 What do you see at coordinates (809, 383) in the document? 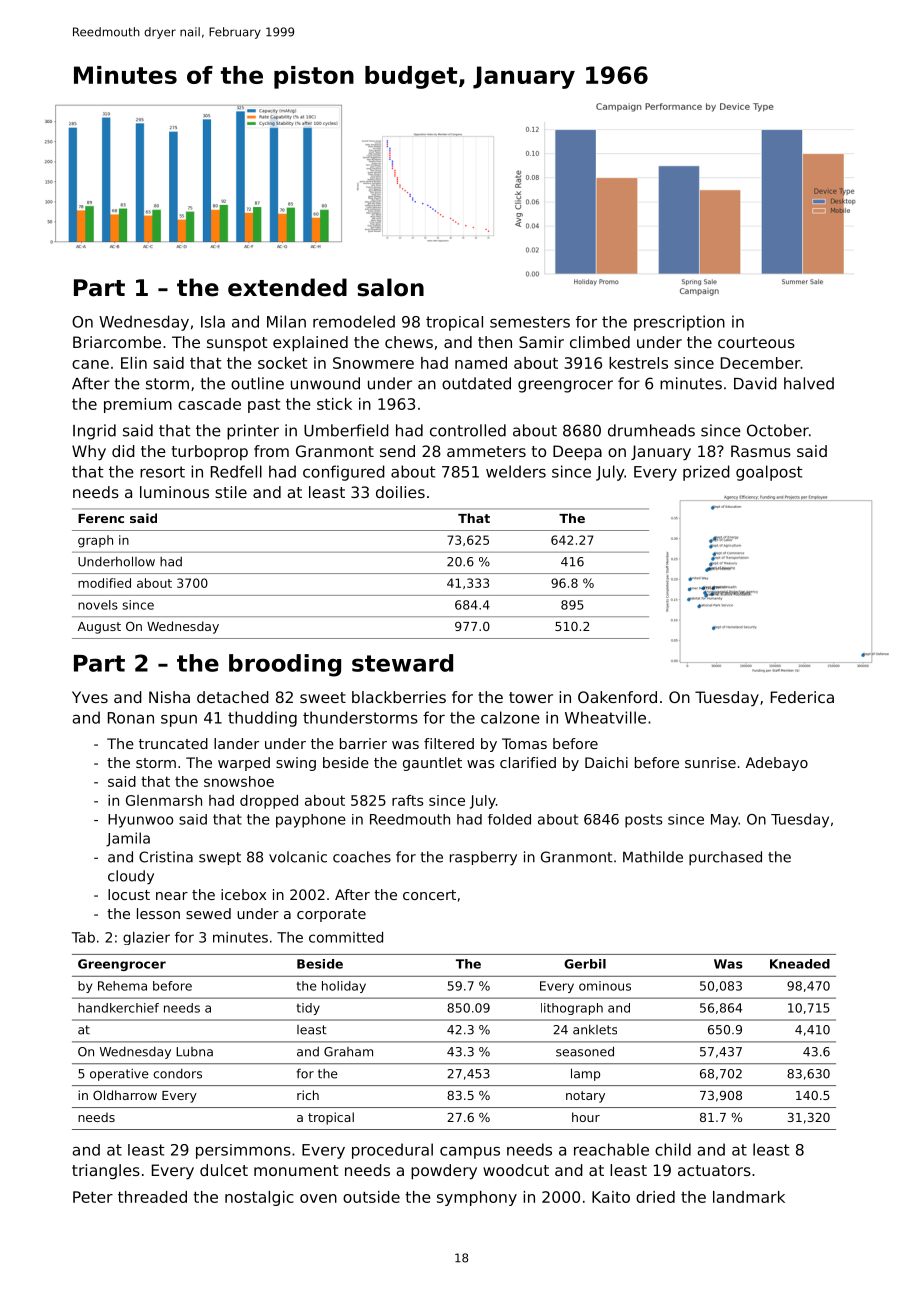
I see `halved` at bounding box center [809, 383].
